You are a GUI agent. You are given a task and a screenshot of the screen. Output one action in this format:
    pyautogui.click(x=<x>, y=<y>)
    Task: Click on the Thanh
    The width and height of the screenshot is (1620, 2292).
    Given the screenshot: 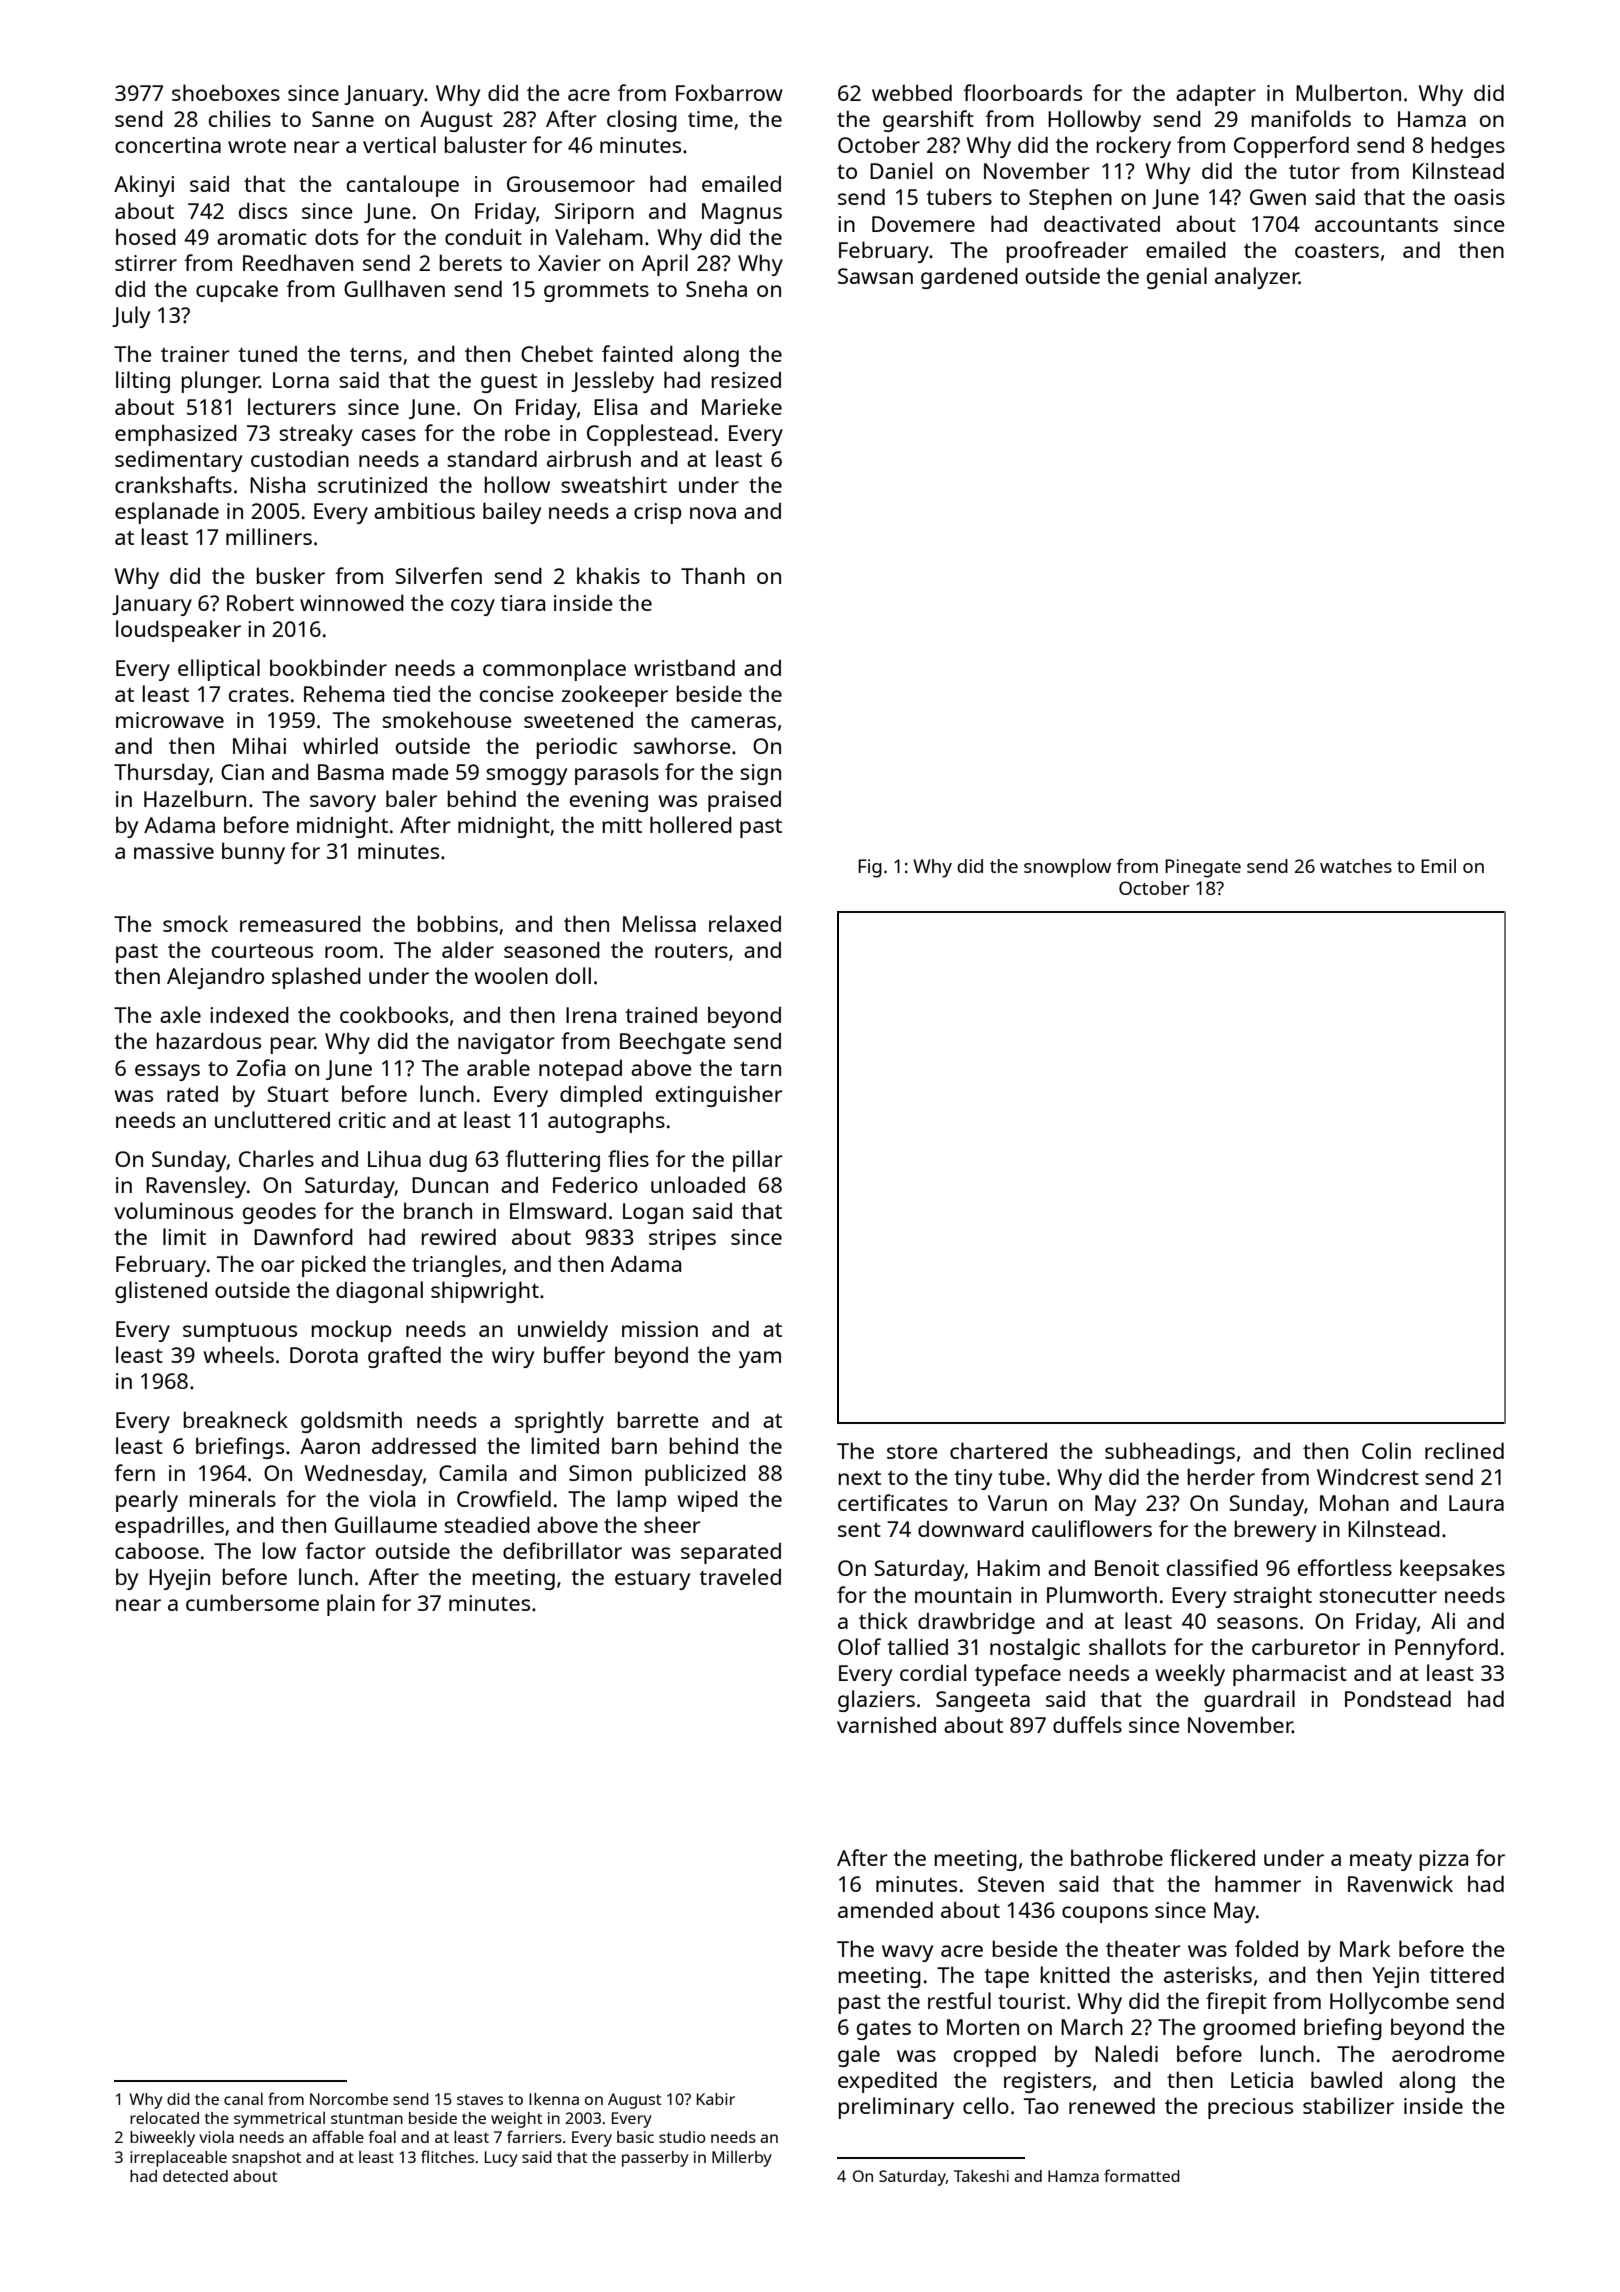 What is the action you would take?
    pyautogui.click(x=713, y=575)
